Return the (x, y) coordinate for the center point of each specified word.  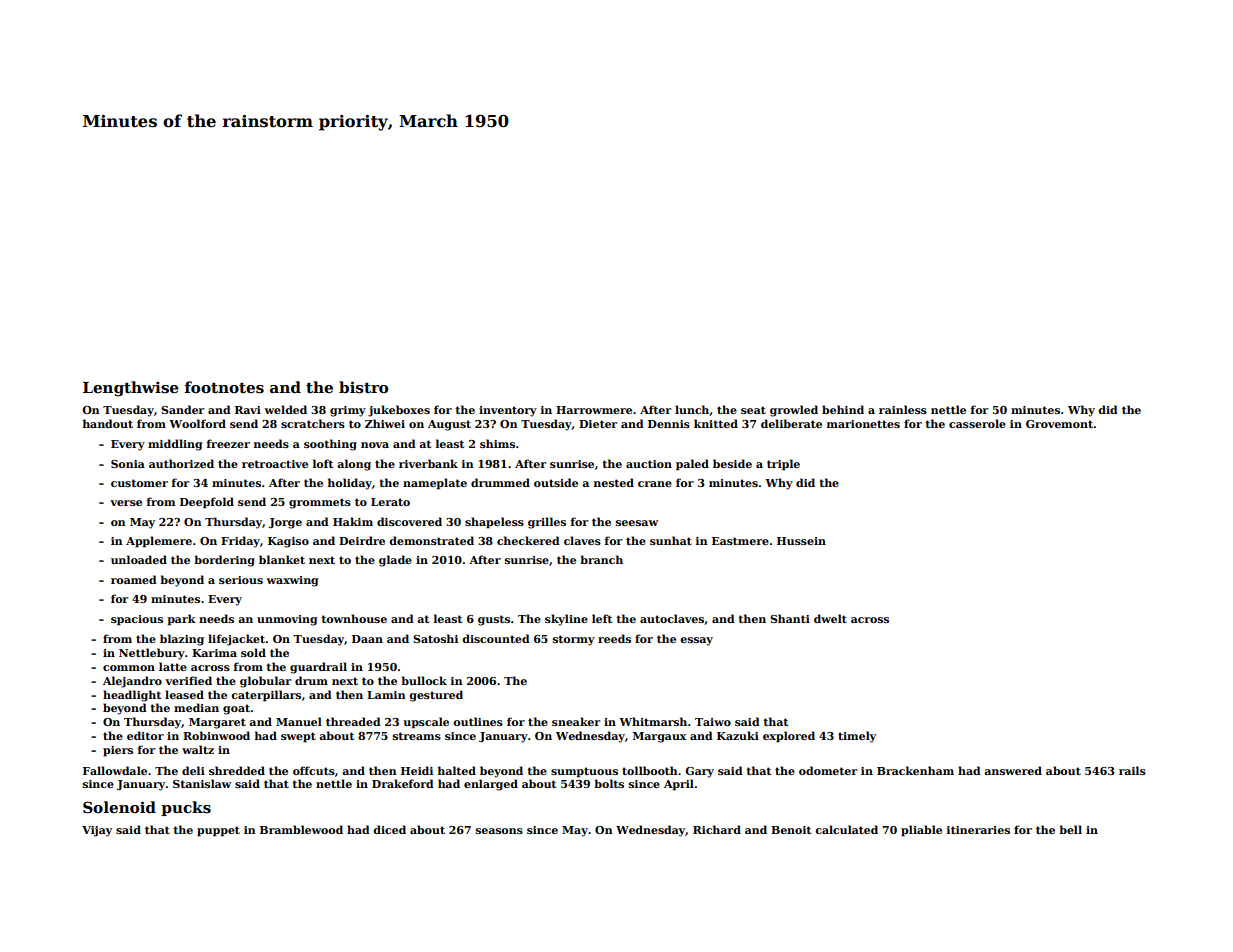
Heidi (417, 770)
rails (1132, 770)
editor (145, 735)
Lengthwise (131, 389)
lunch (692, 410)
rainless (903, 409)
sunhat (671, 540)
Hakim (353, 521)
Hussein (801, 541)
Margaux (659, 737)
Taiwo (713, 722)
